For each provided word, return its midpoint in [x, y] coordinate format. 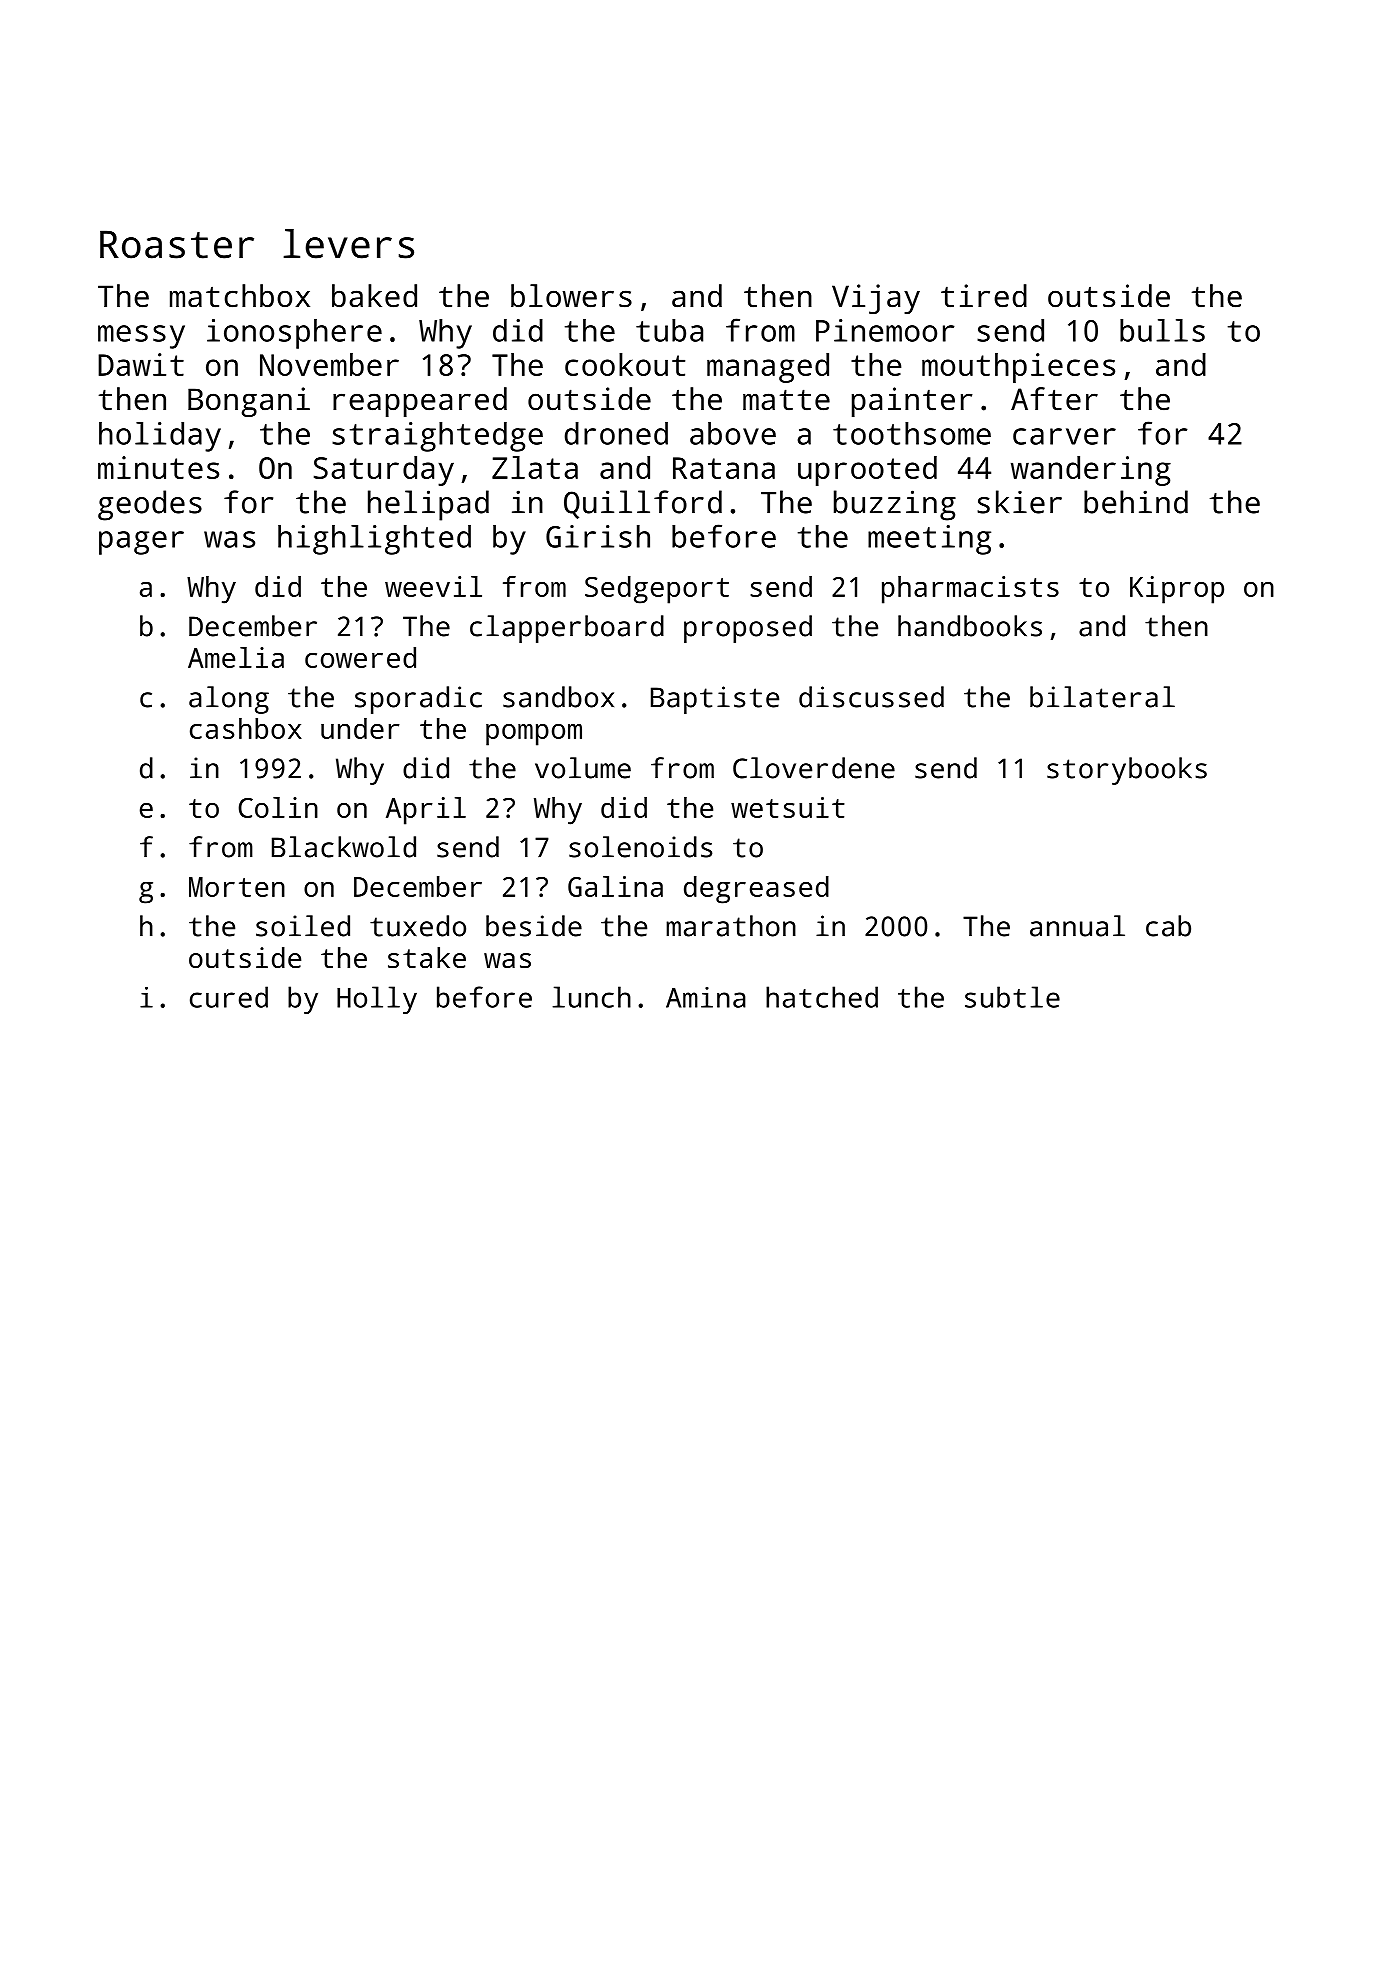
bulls [1162, 330]
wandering [1091, 471]
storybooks [1127, 771]
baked [374, 296]
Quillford [643, 504]
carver [1064, 436]
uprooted [867, 471]
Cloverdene [814, 768]
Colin [278, 807]
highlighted [374, 540]
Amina [706, 997]
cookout [625, 364]
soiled [303, 926]
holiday [160, 437]
